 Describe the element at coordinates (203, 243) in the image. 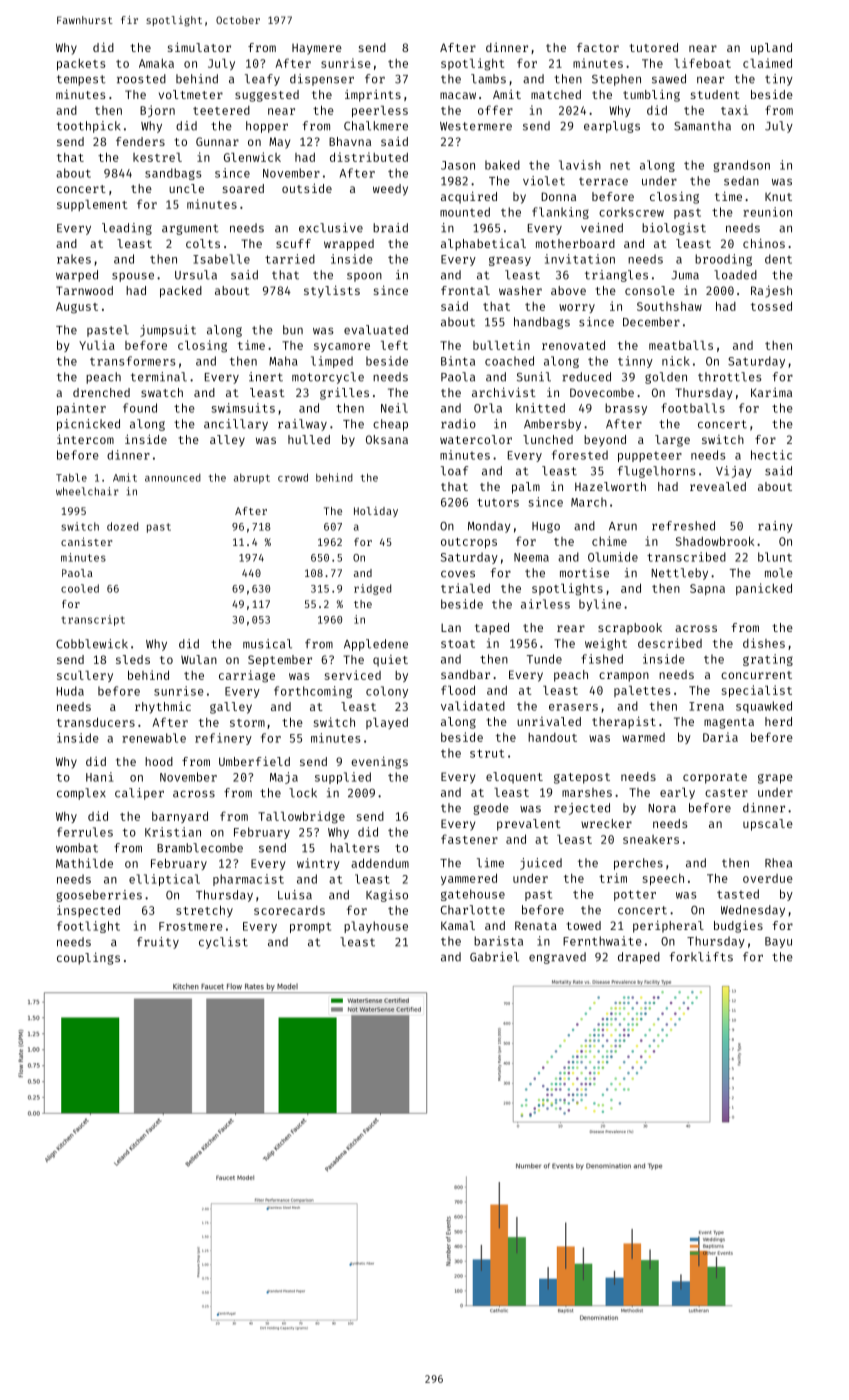

I see `colts` at that location.
